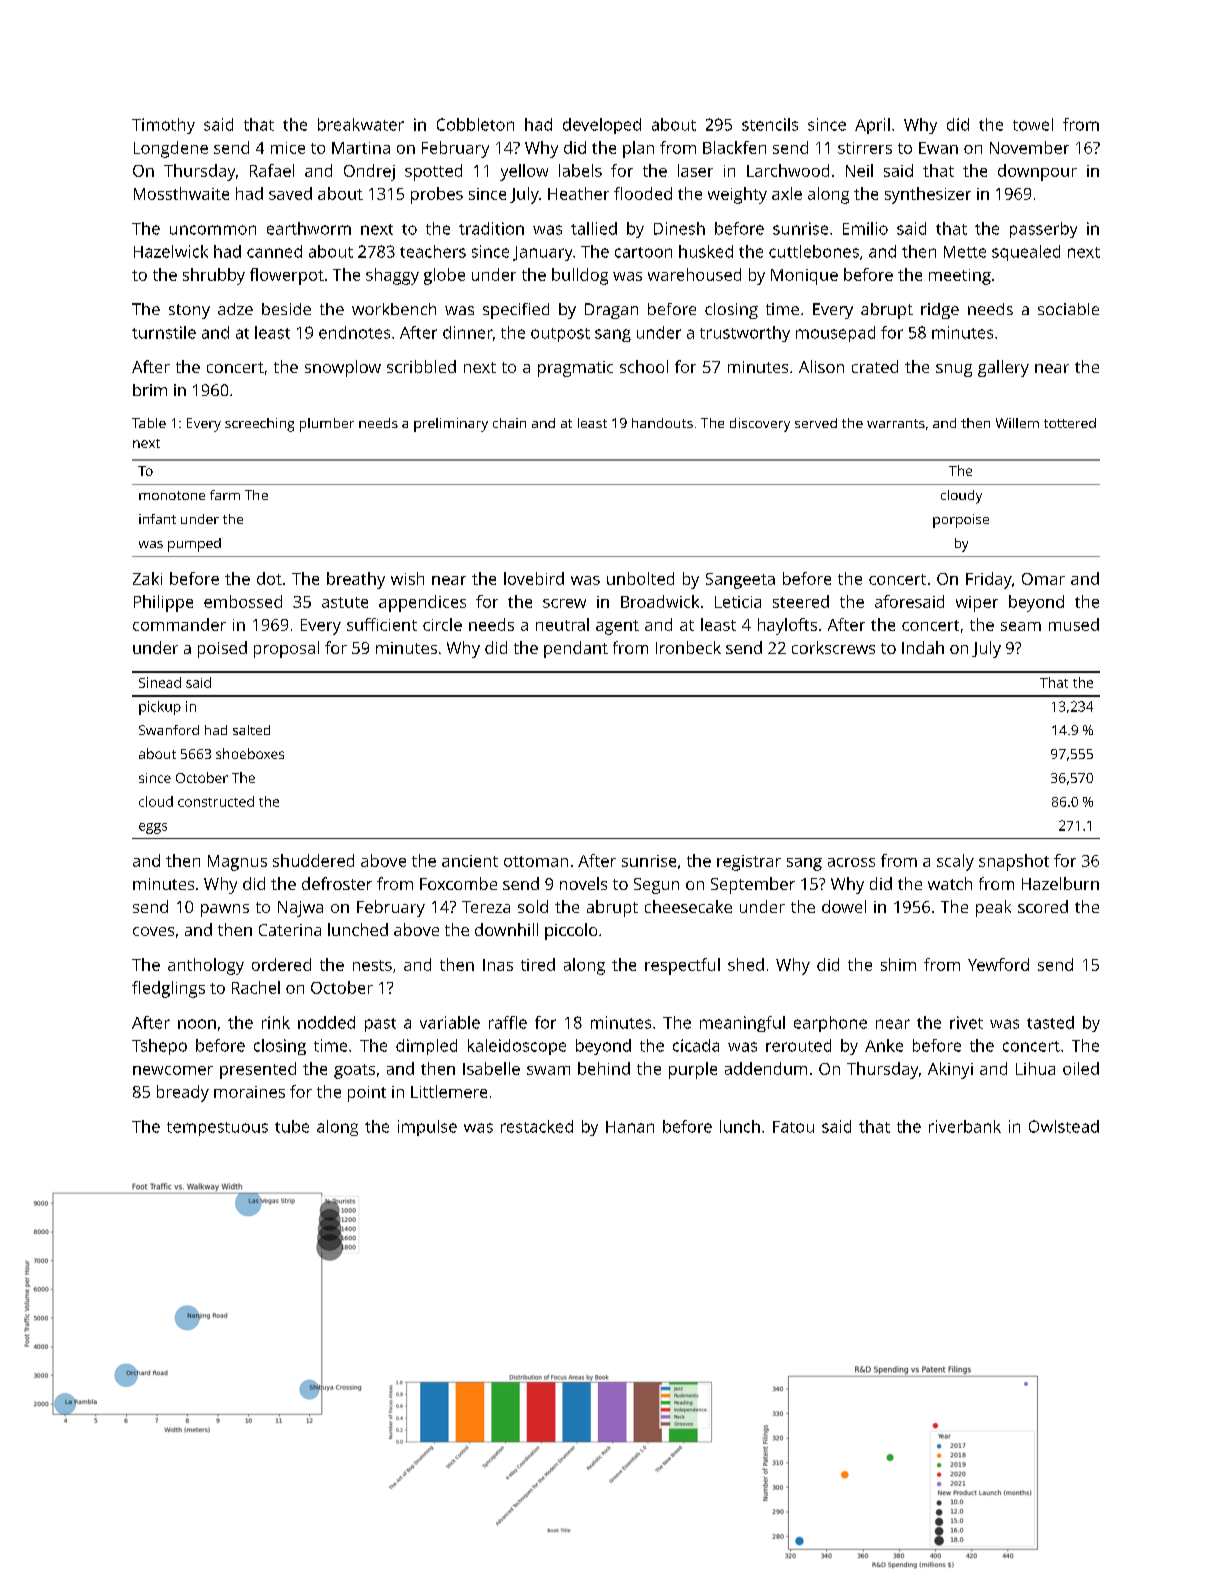  I want to click on developed, so click(602, 126).
